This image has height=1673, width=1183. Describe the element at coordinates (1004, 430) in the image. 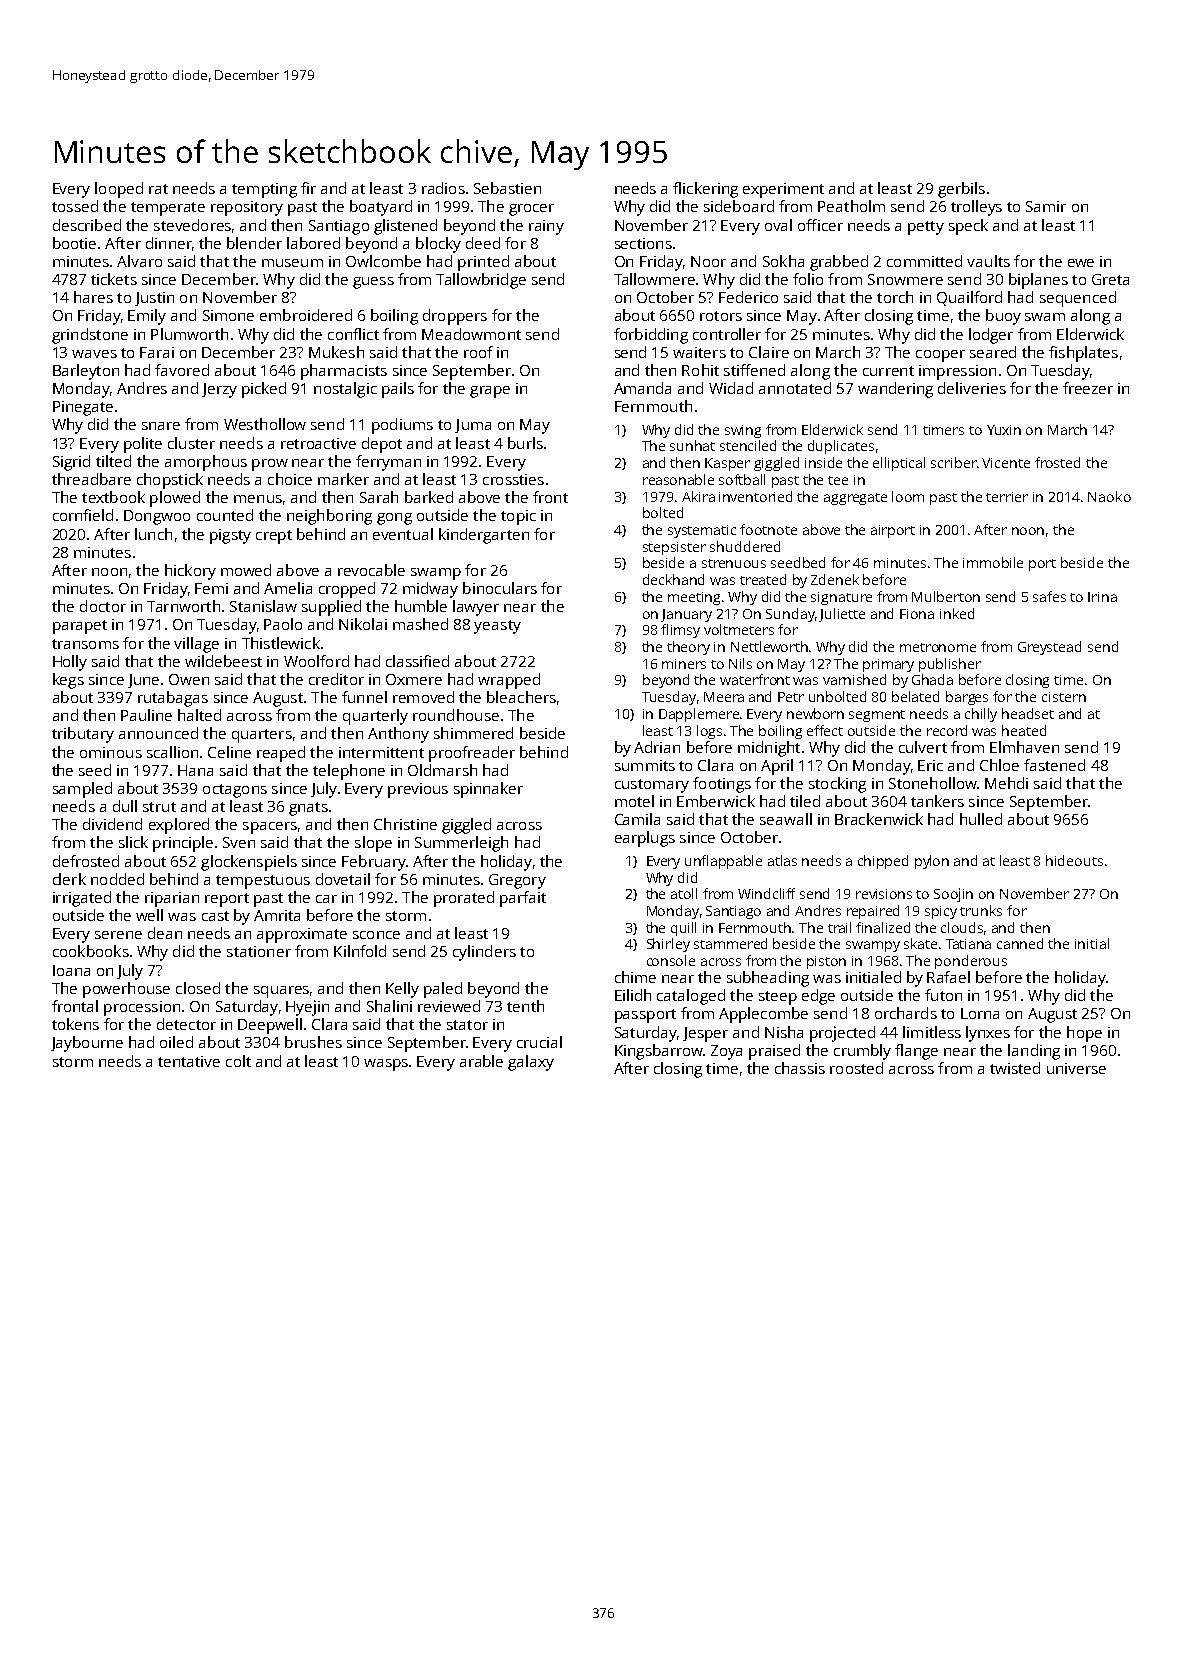

I see `Yuxin` at that location.
